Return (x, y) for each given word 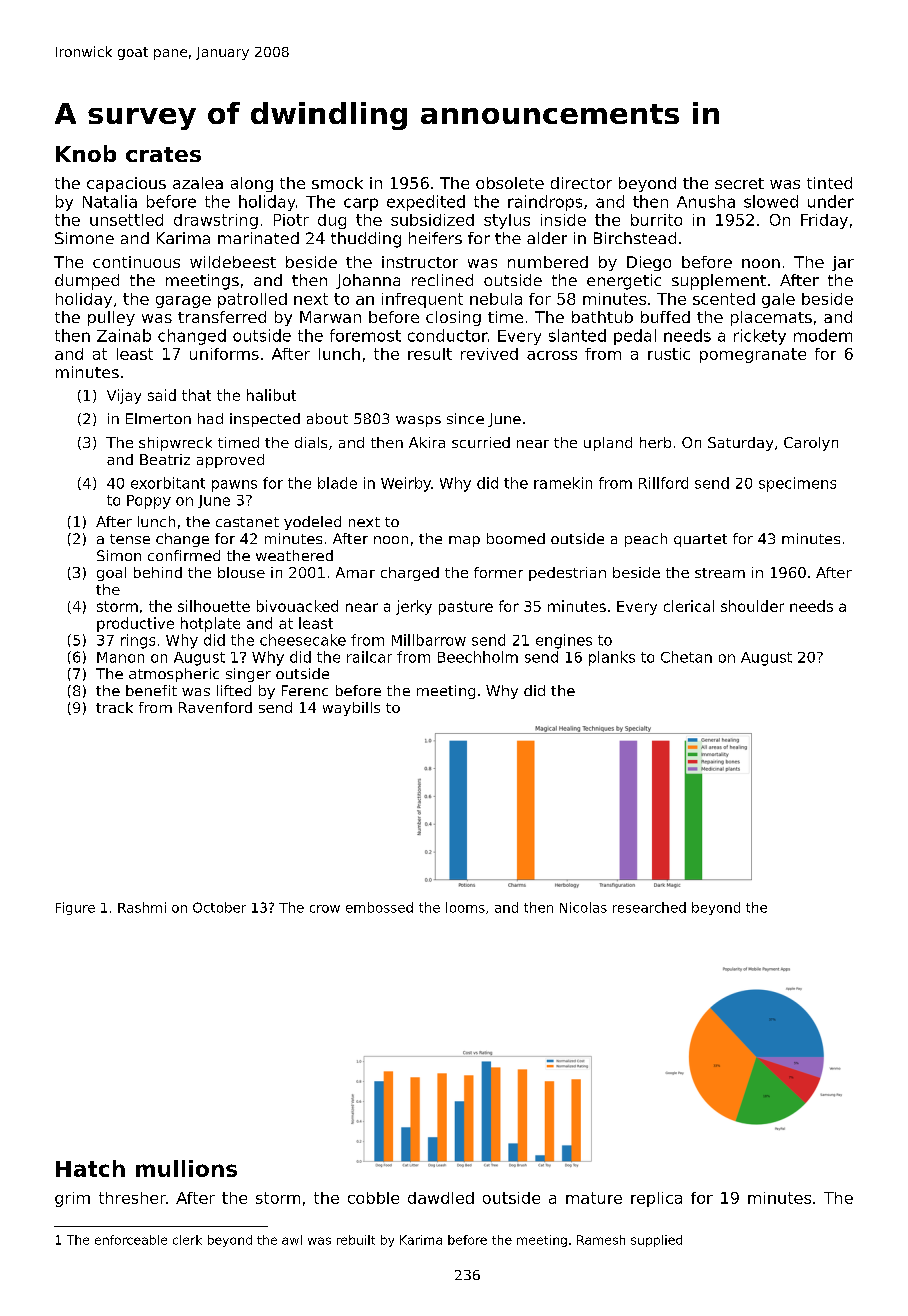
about (327, 418)
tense (130, 539)
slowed (771, 201)
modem (823, 335)
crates (163, 154)
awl (292, 1240)
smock (337, 183)
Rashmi (142, 907)
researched (649, 907)
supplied (656, 1241)
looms (465, 907)
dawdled (441, 1198)
